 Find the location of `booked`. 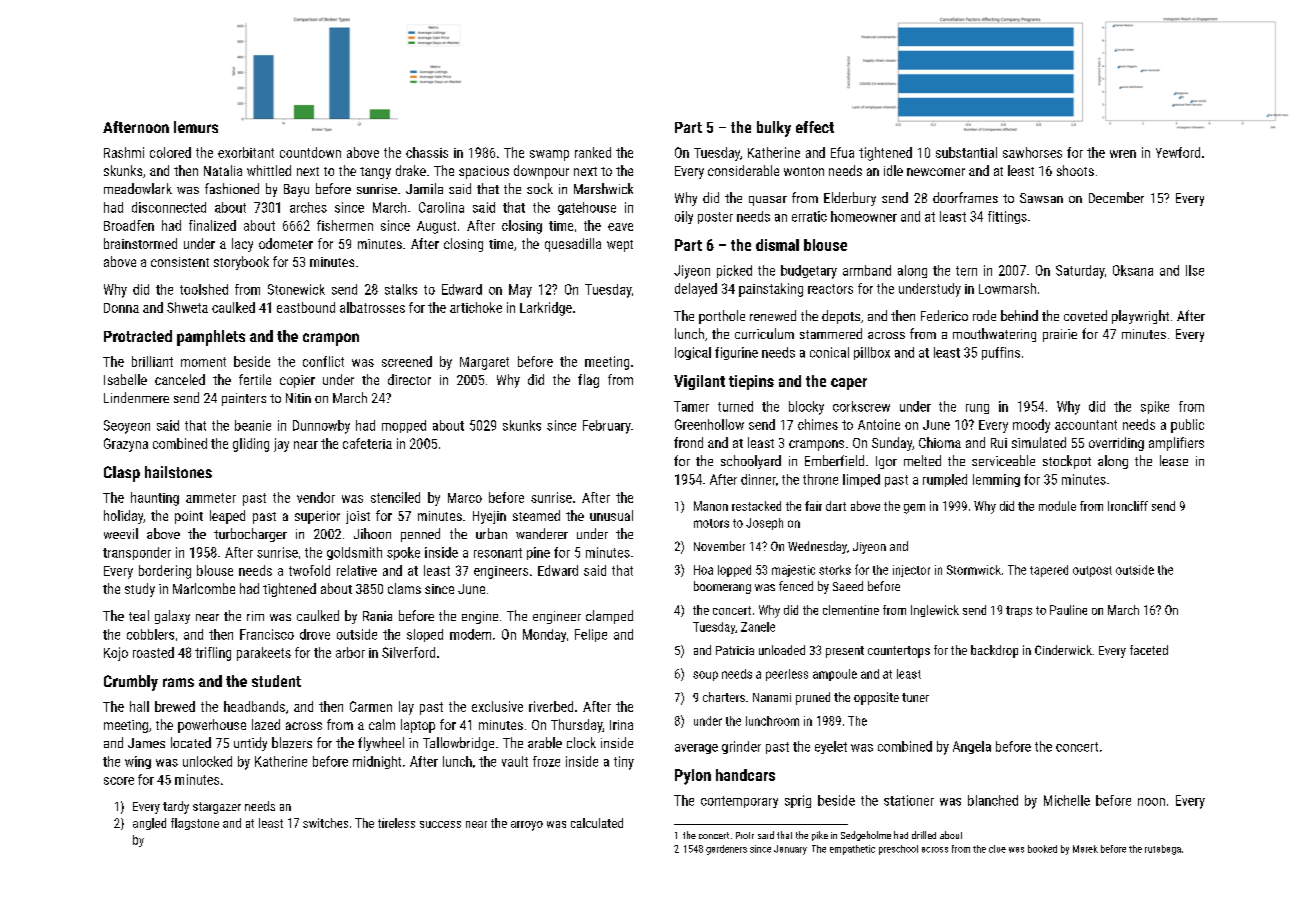

booked is located at coordinates (1042, 849).
